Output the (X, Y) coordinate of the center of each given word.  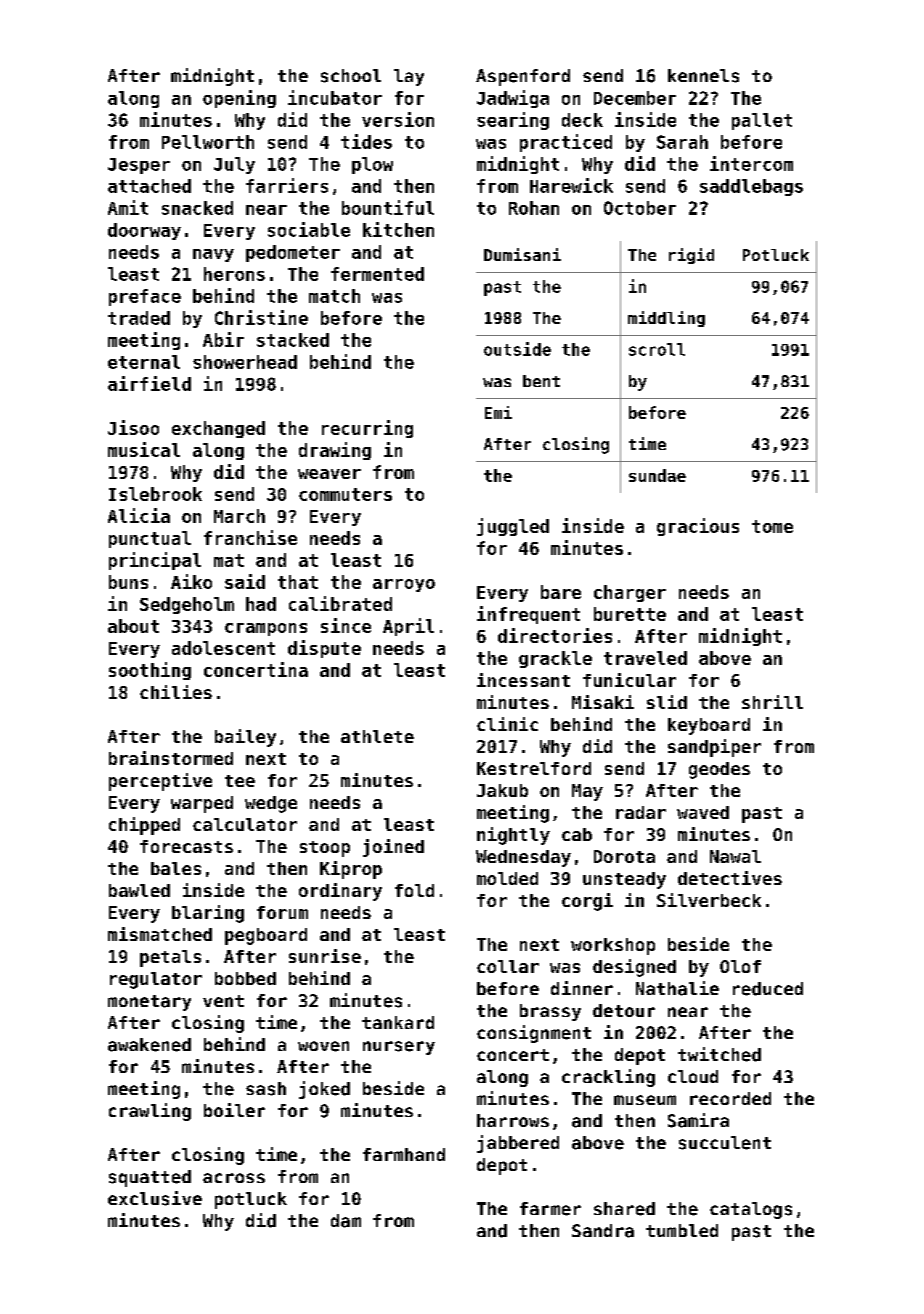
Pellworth (208, 142)
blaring (208, 914)
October (640, 208)
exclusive (155, 1198)
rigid (691, 256)
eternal (144, 362)
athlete (377, 736)
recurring (367, 429)
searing (513, 121)
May (587, 792)
